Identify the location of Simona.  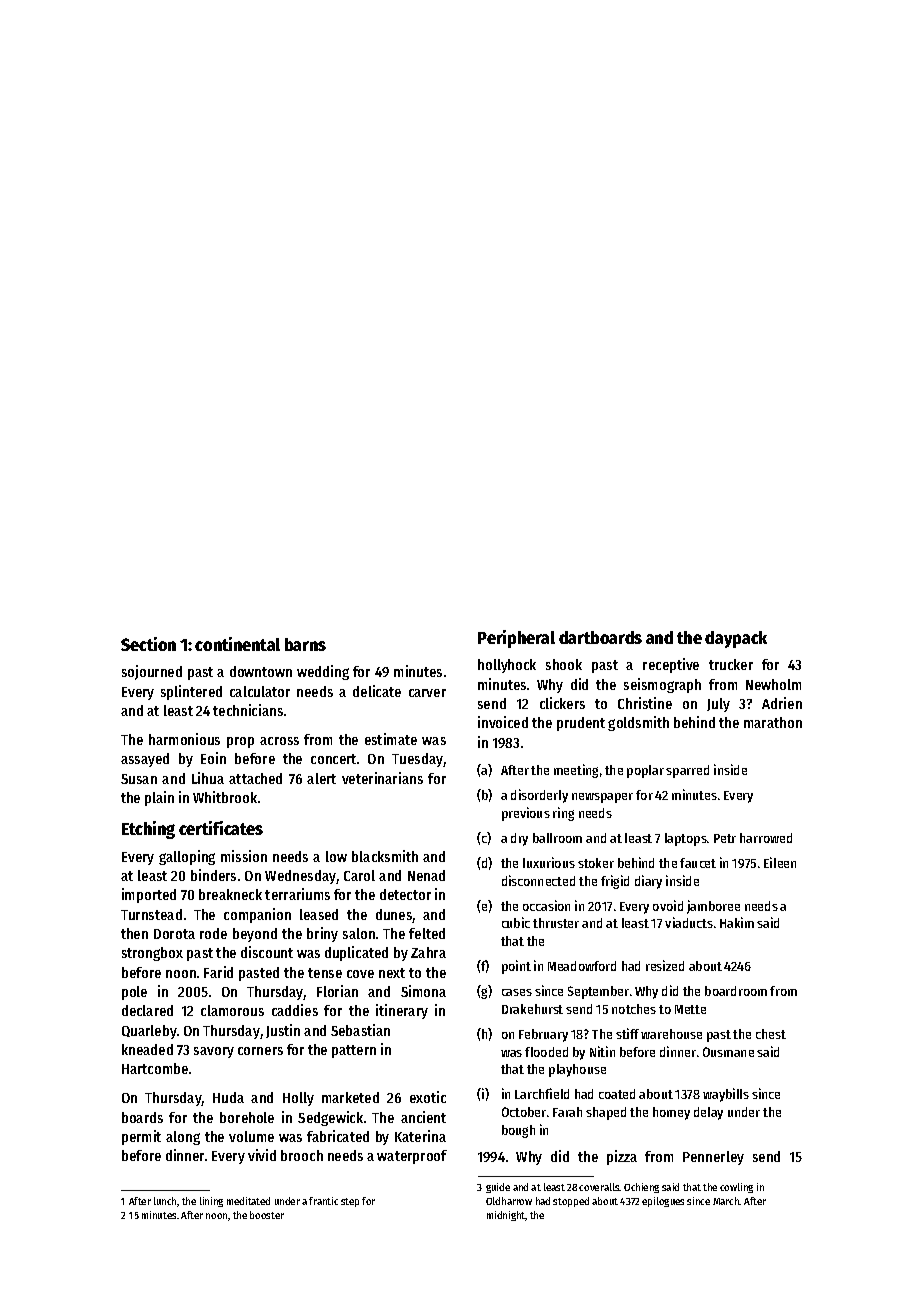
(423, 991).
